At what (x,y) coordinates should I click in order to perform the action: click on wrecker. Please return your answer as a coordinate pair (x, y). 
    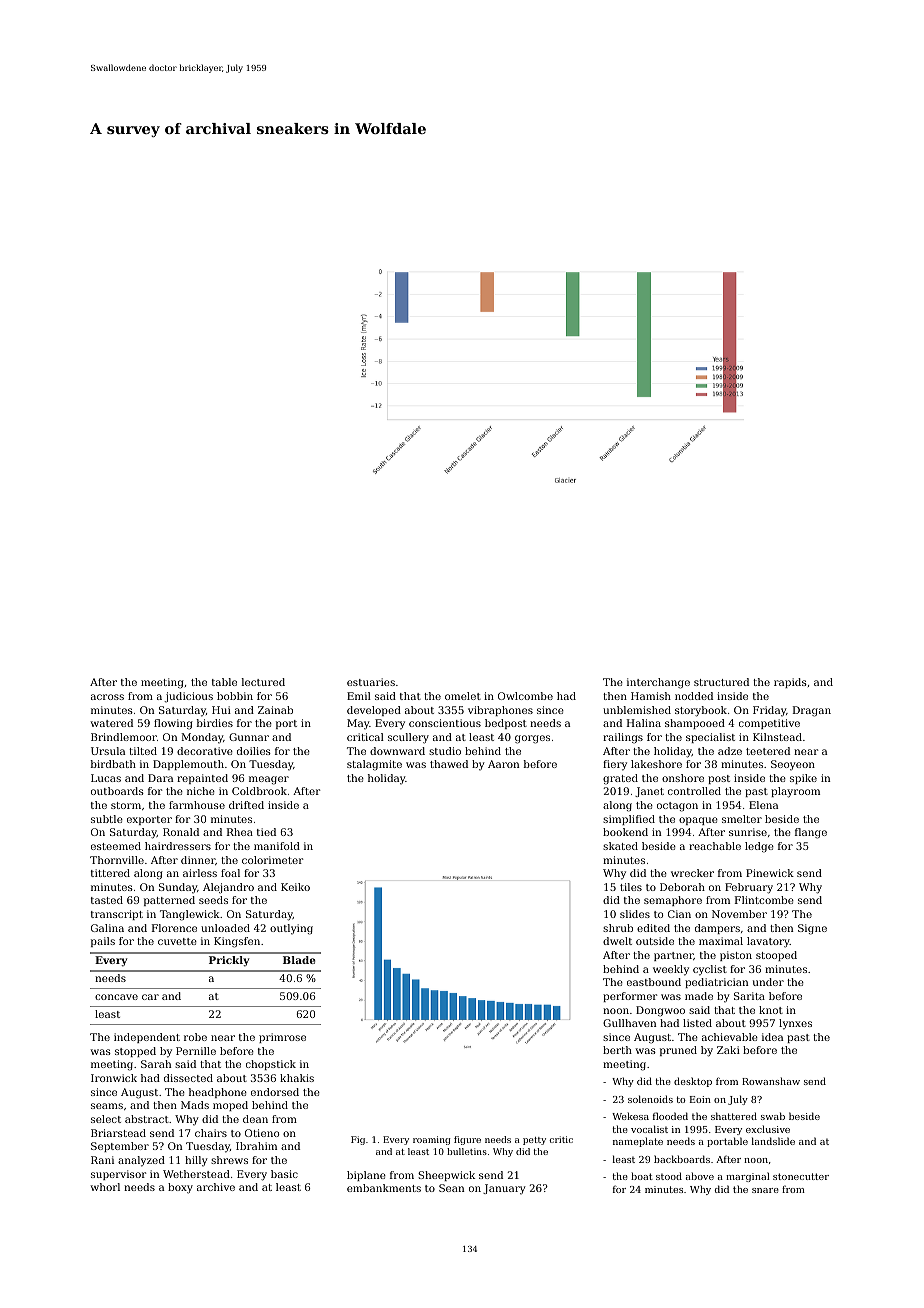
    Looking at the image, I should click on (692, 873).
